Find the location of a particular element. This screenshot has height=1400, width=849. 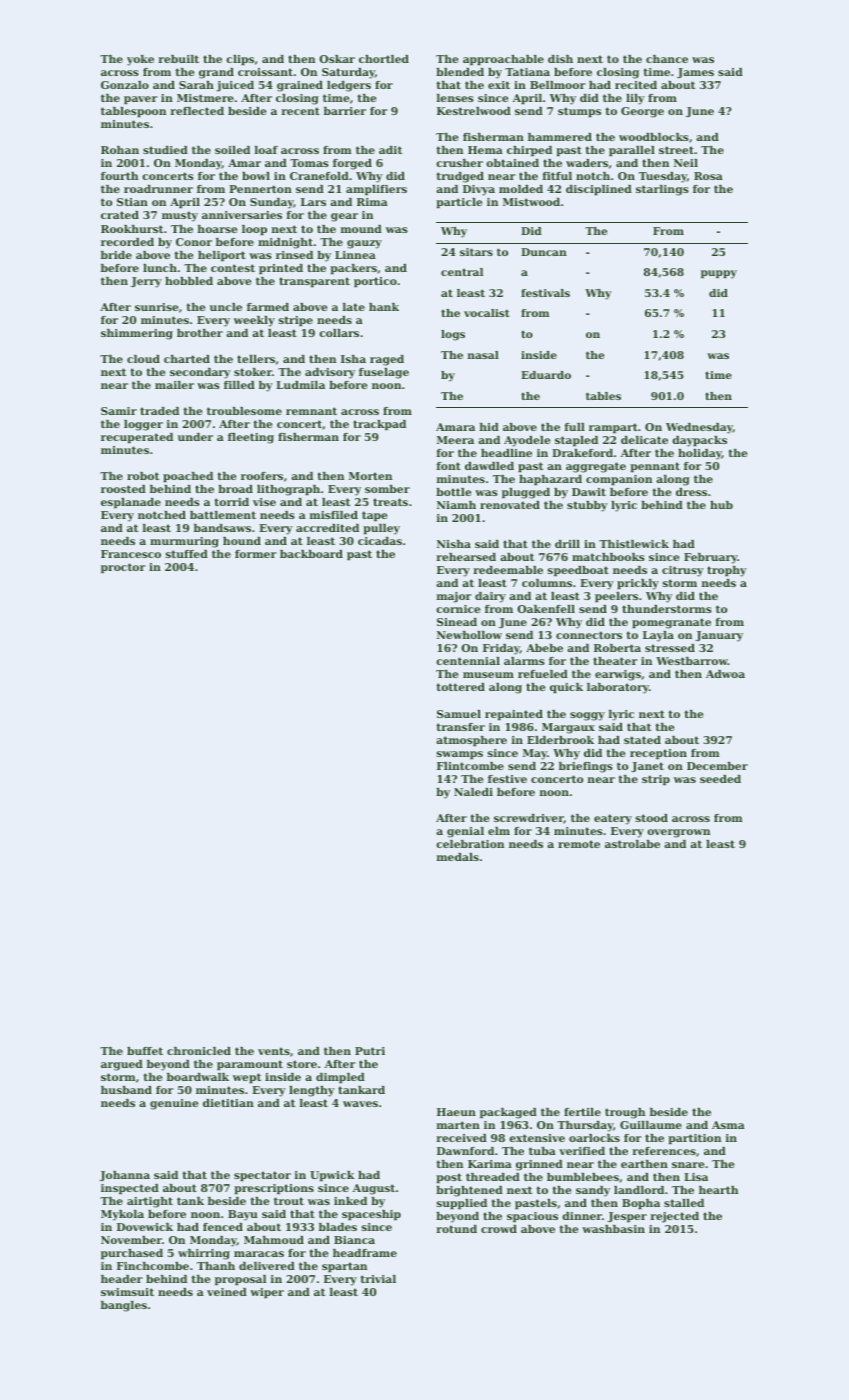

Oskar is located at coordinates (337, 59).
